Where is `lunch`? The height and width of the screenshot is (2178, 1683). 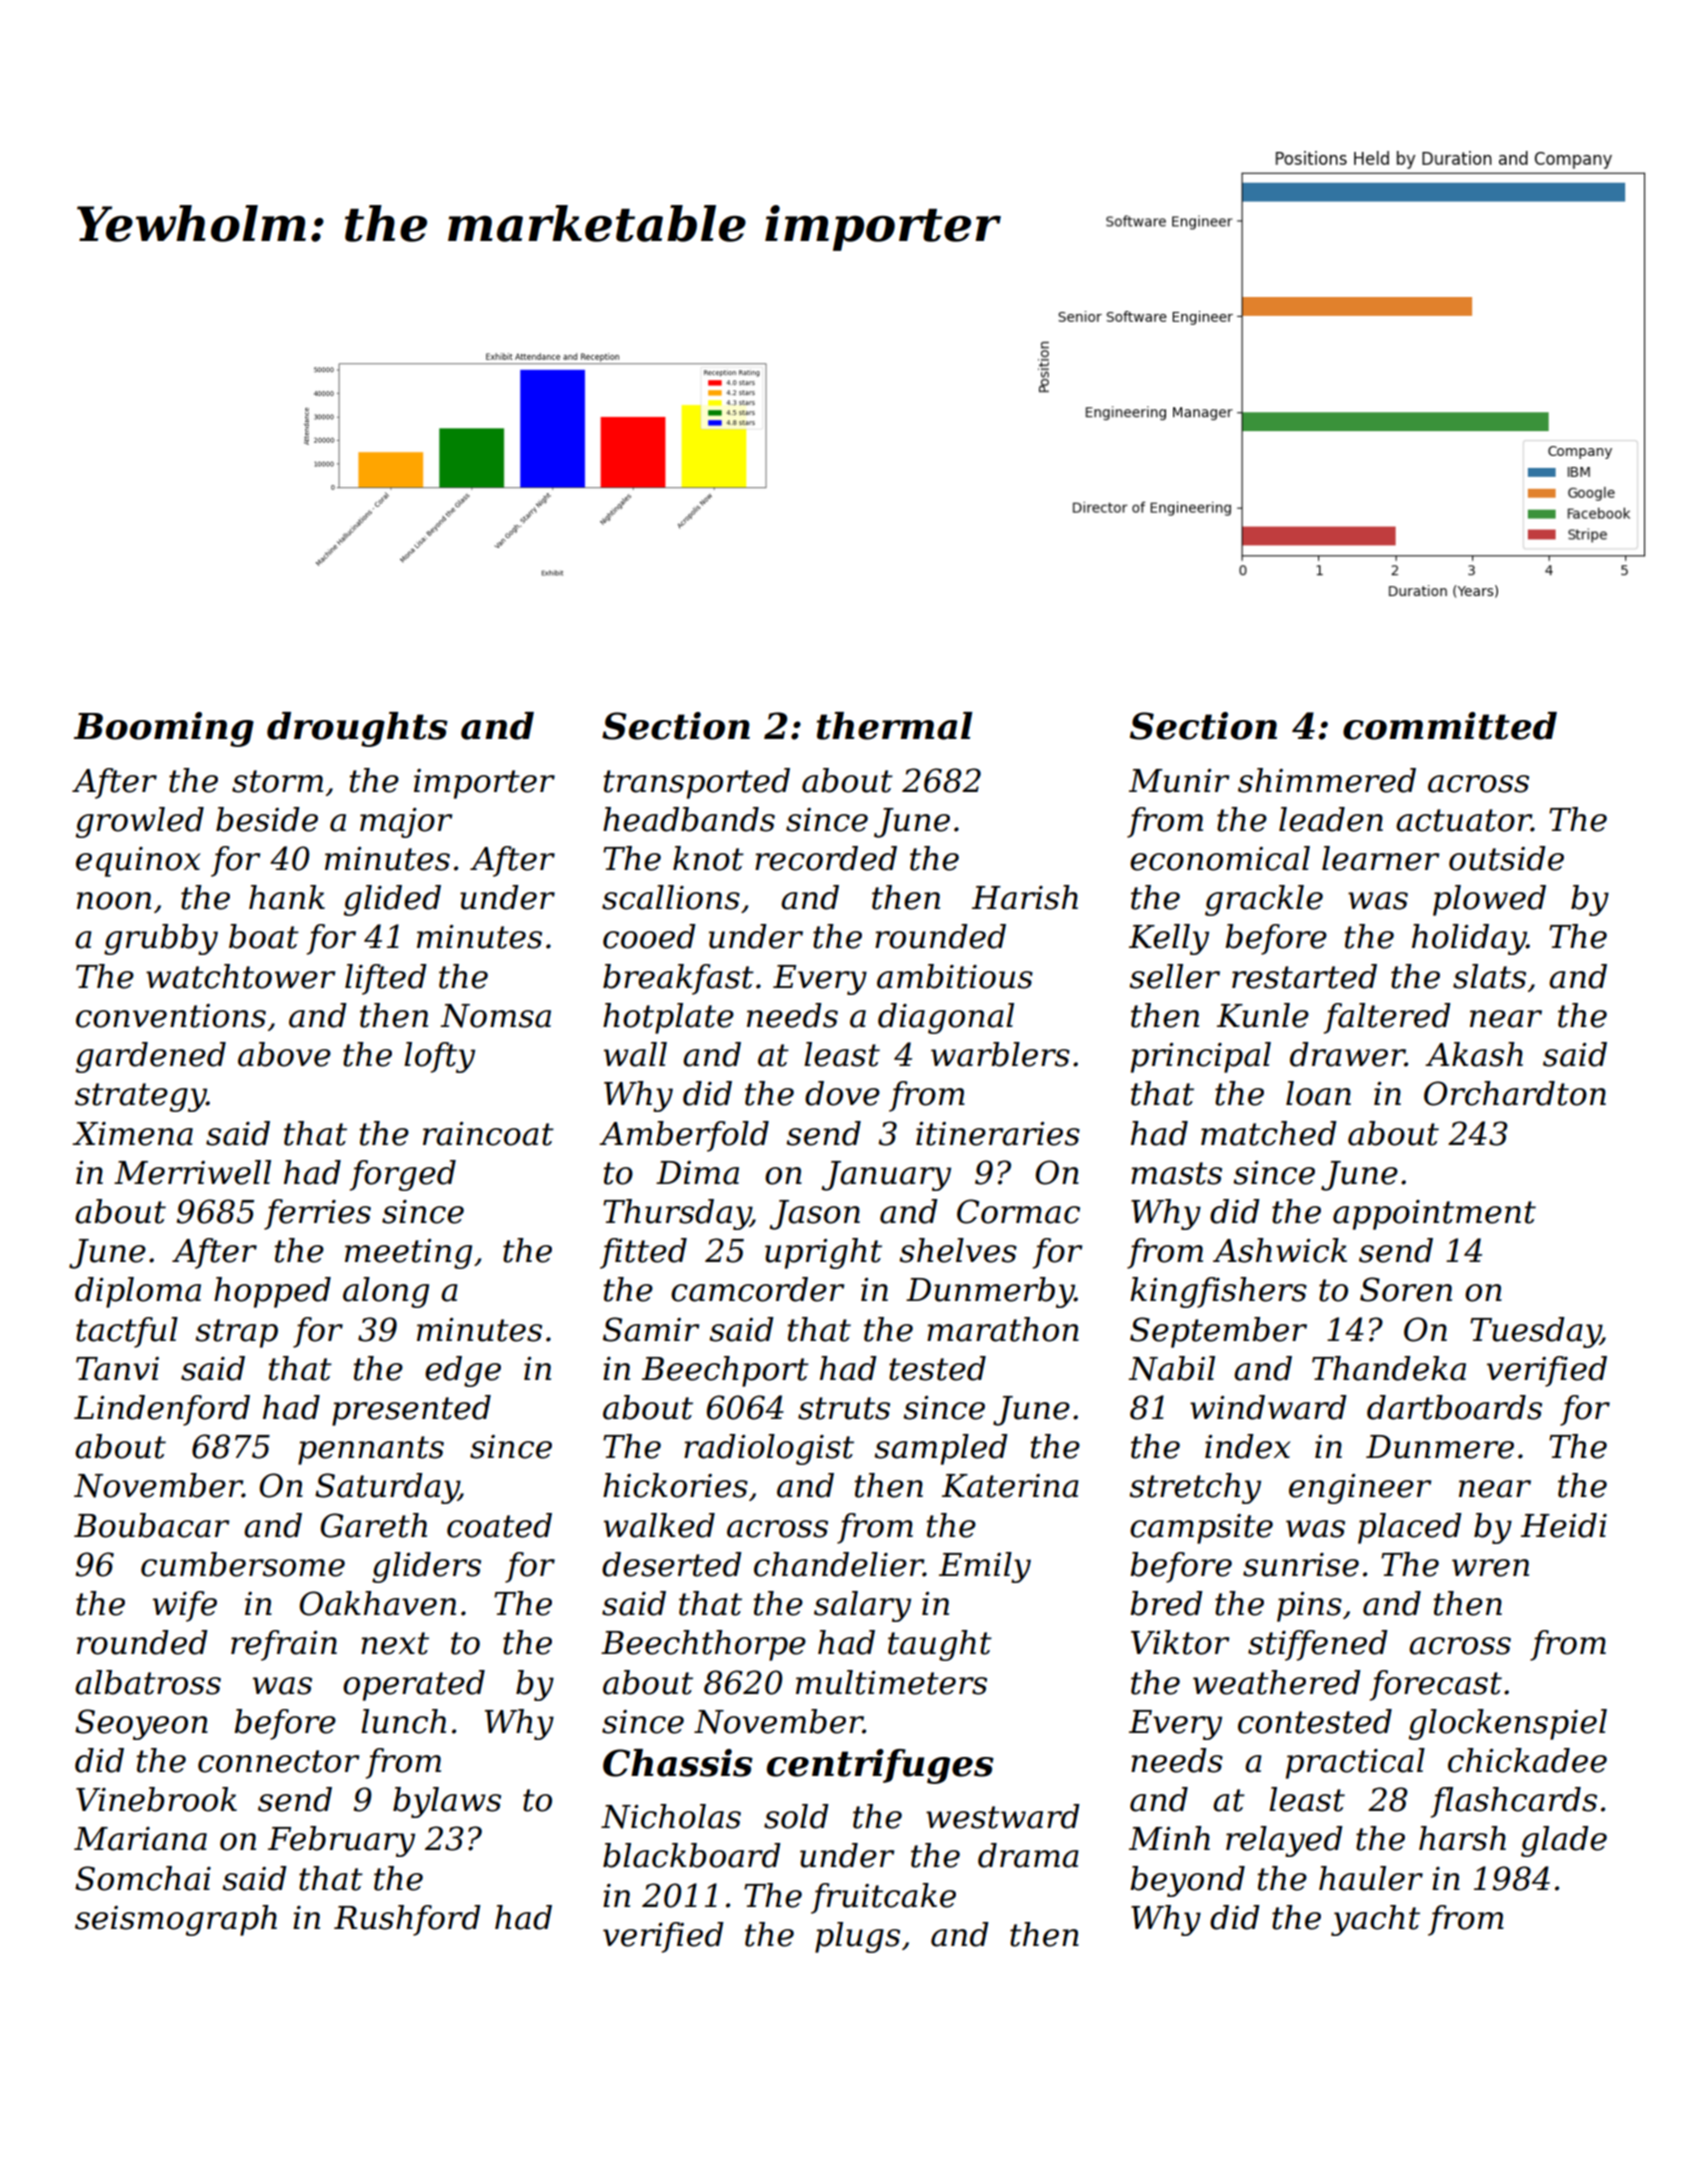 lunch is located at coordinates (403, 1721).
